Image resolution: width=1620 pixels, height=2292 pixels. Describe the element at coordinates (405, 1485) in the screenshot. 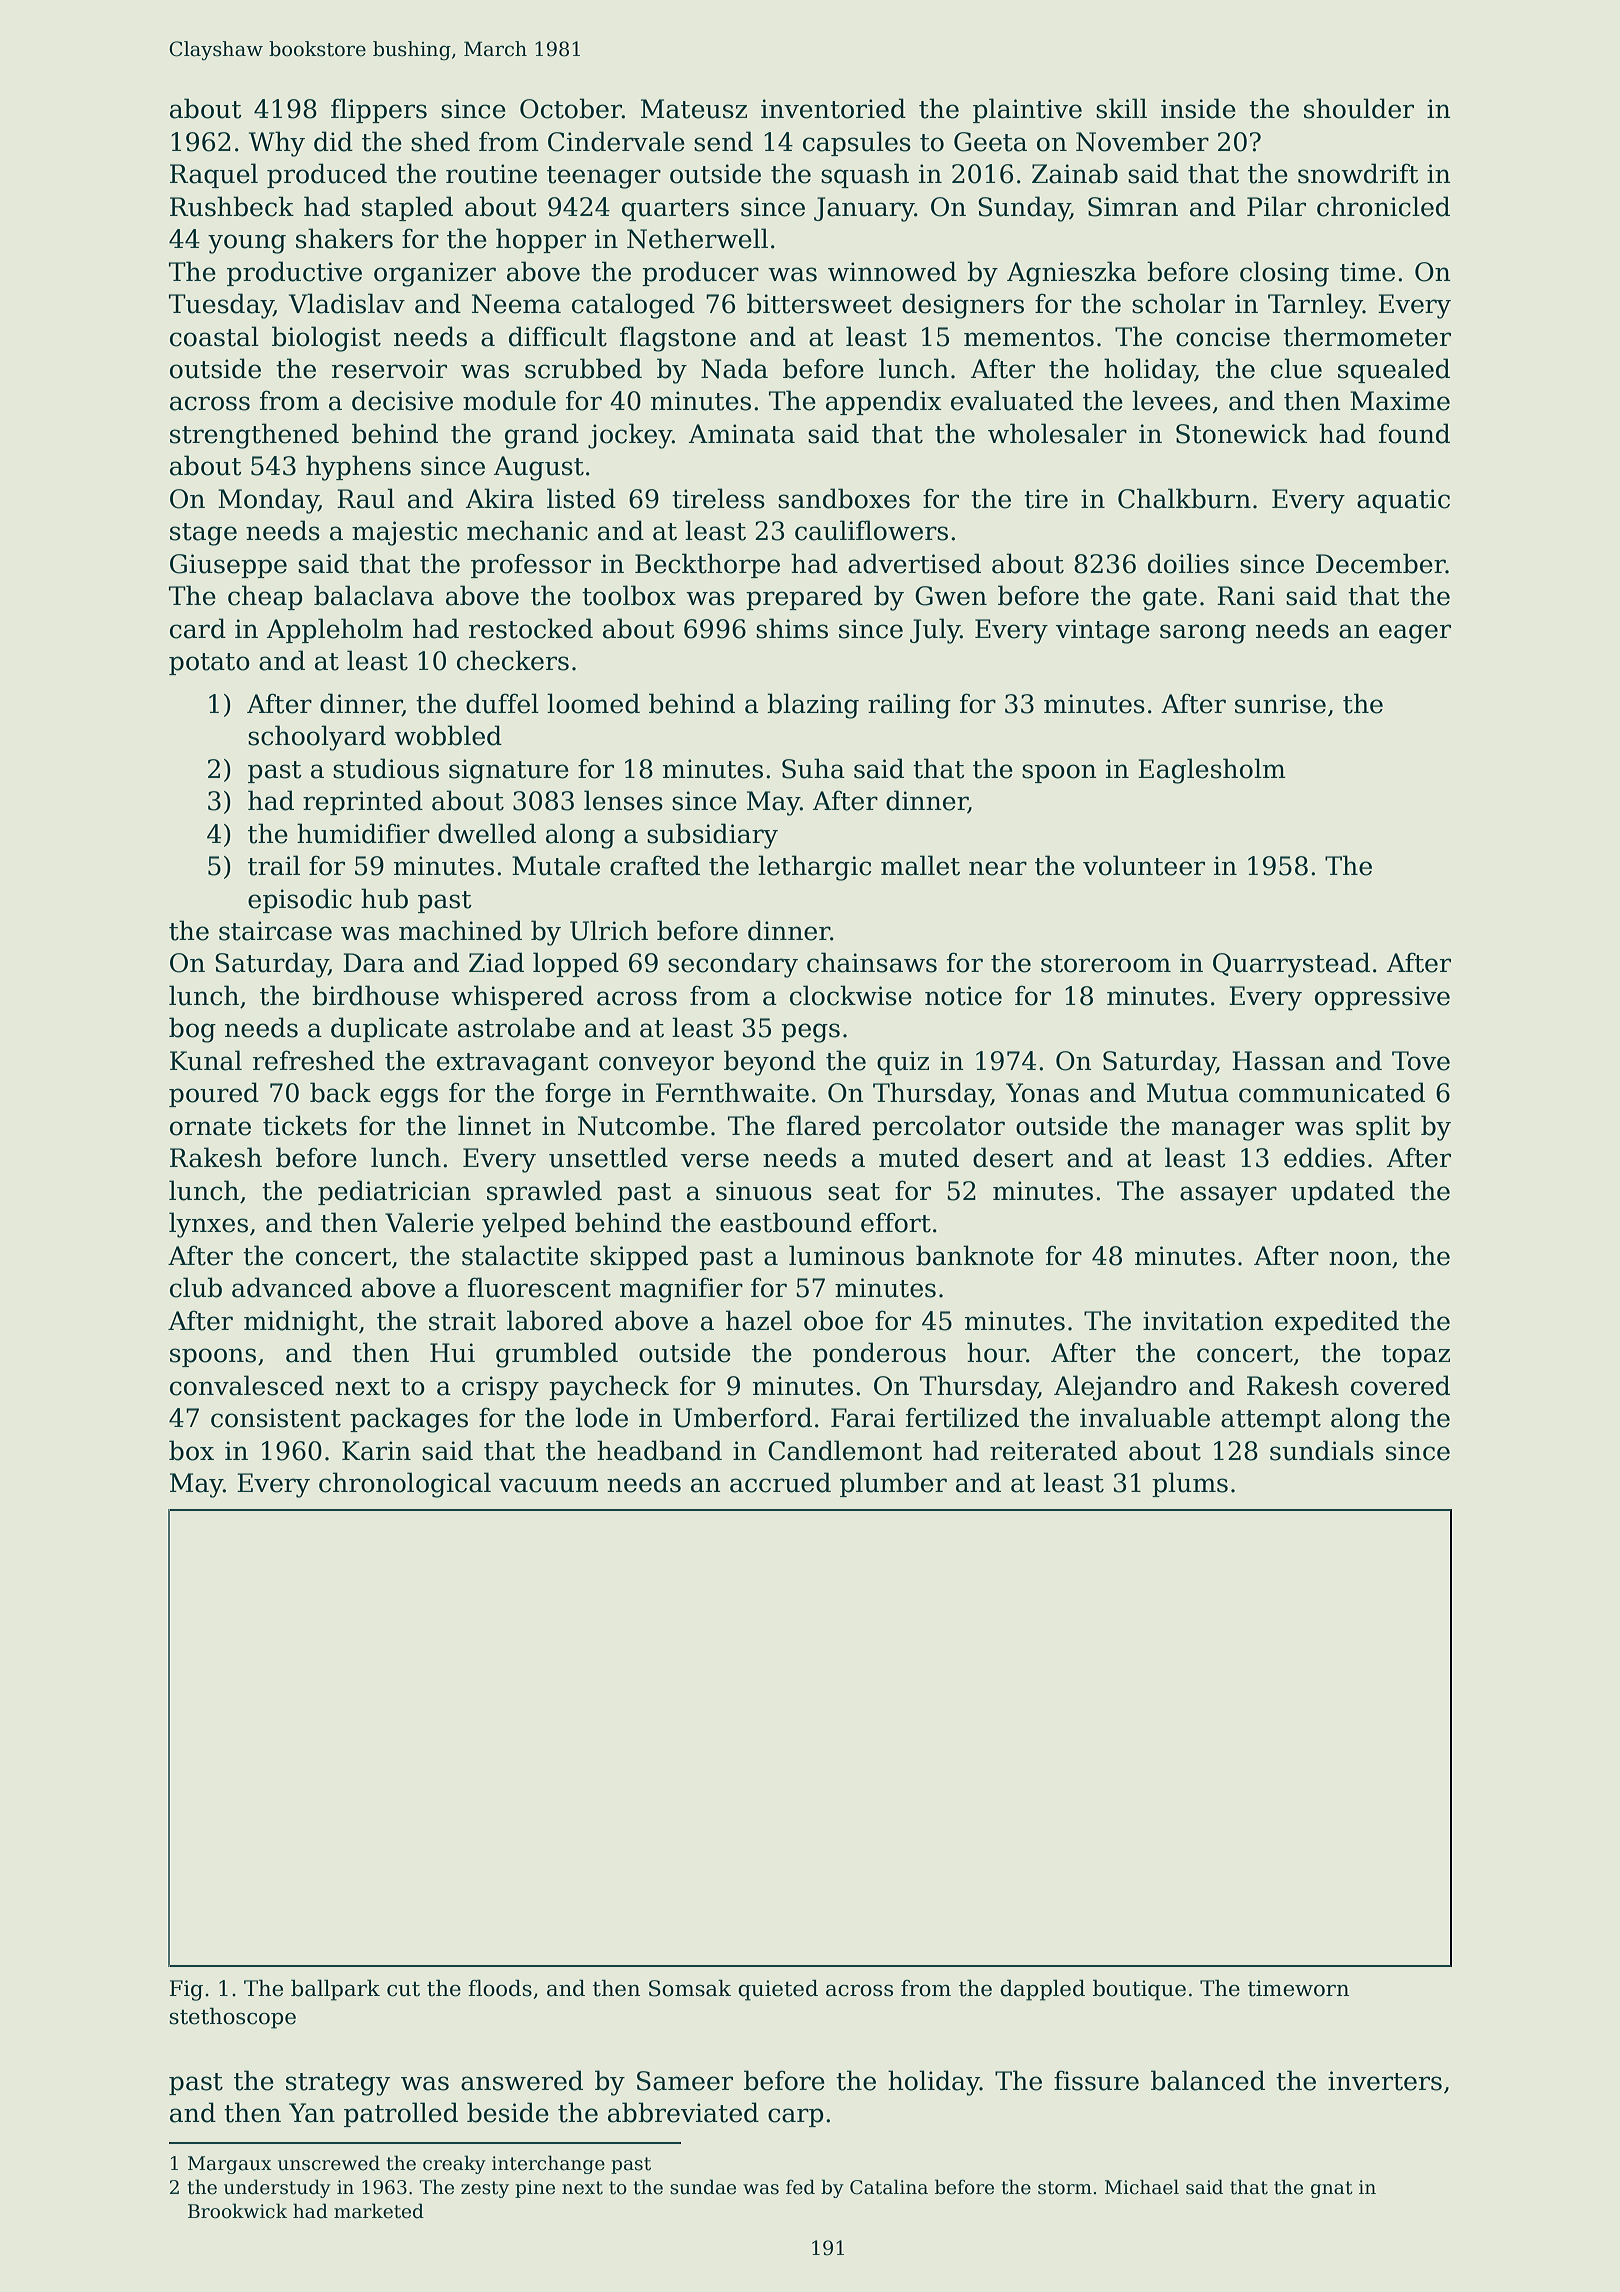

I see `chronological` at that location.
